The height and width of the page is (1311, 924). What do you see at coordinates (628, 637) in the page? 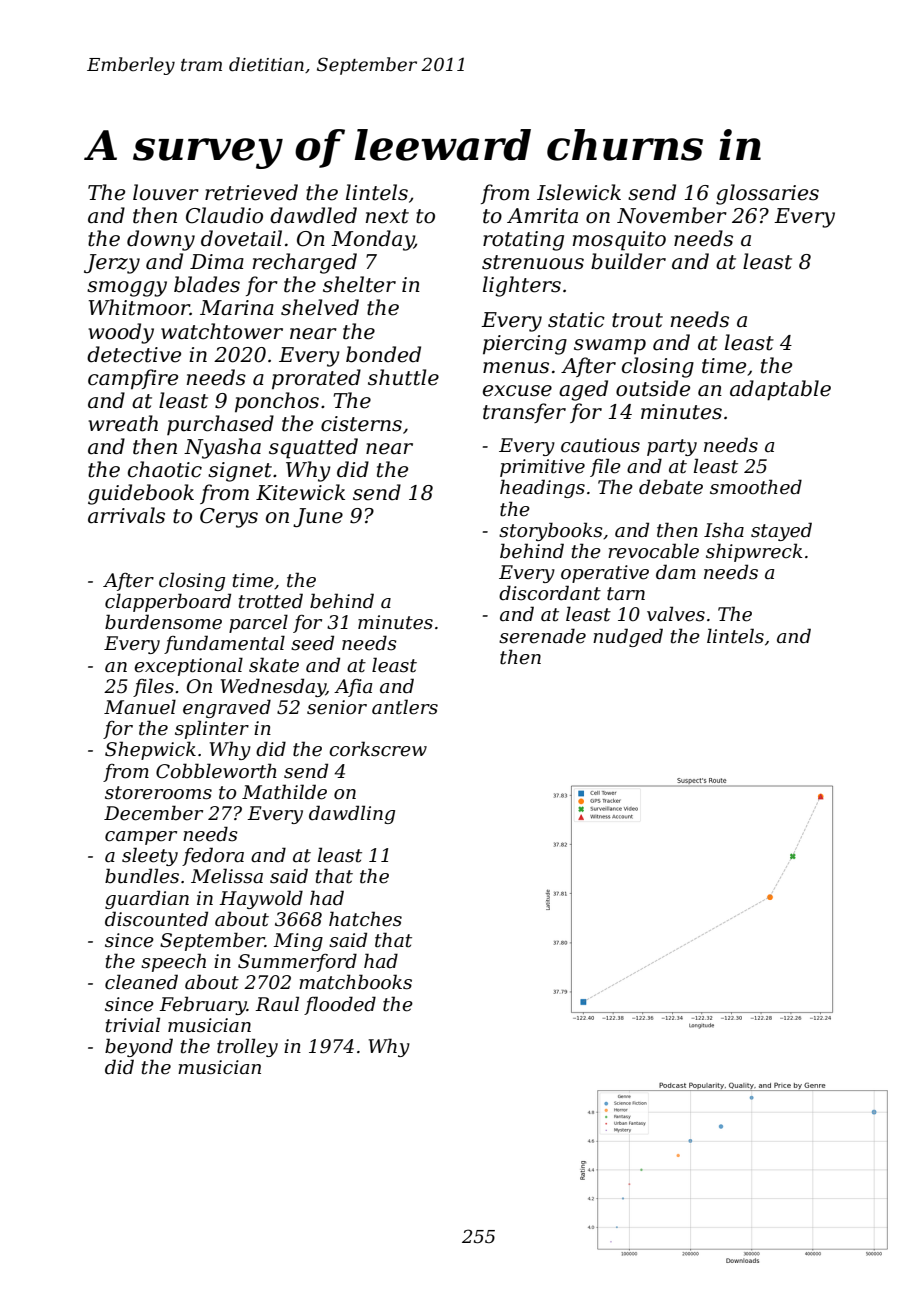
I see `nudged` at bounding box center [628, 637].
